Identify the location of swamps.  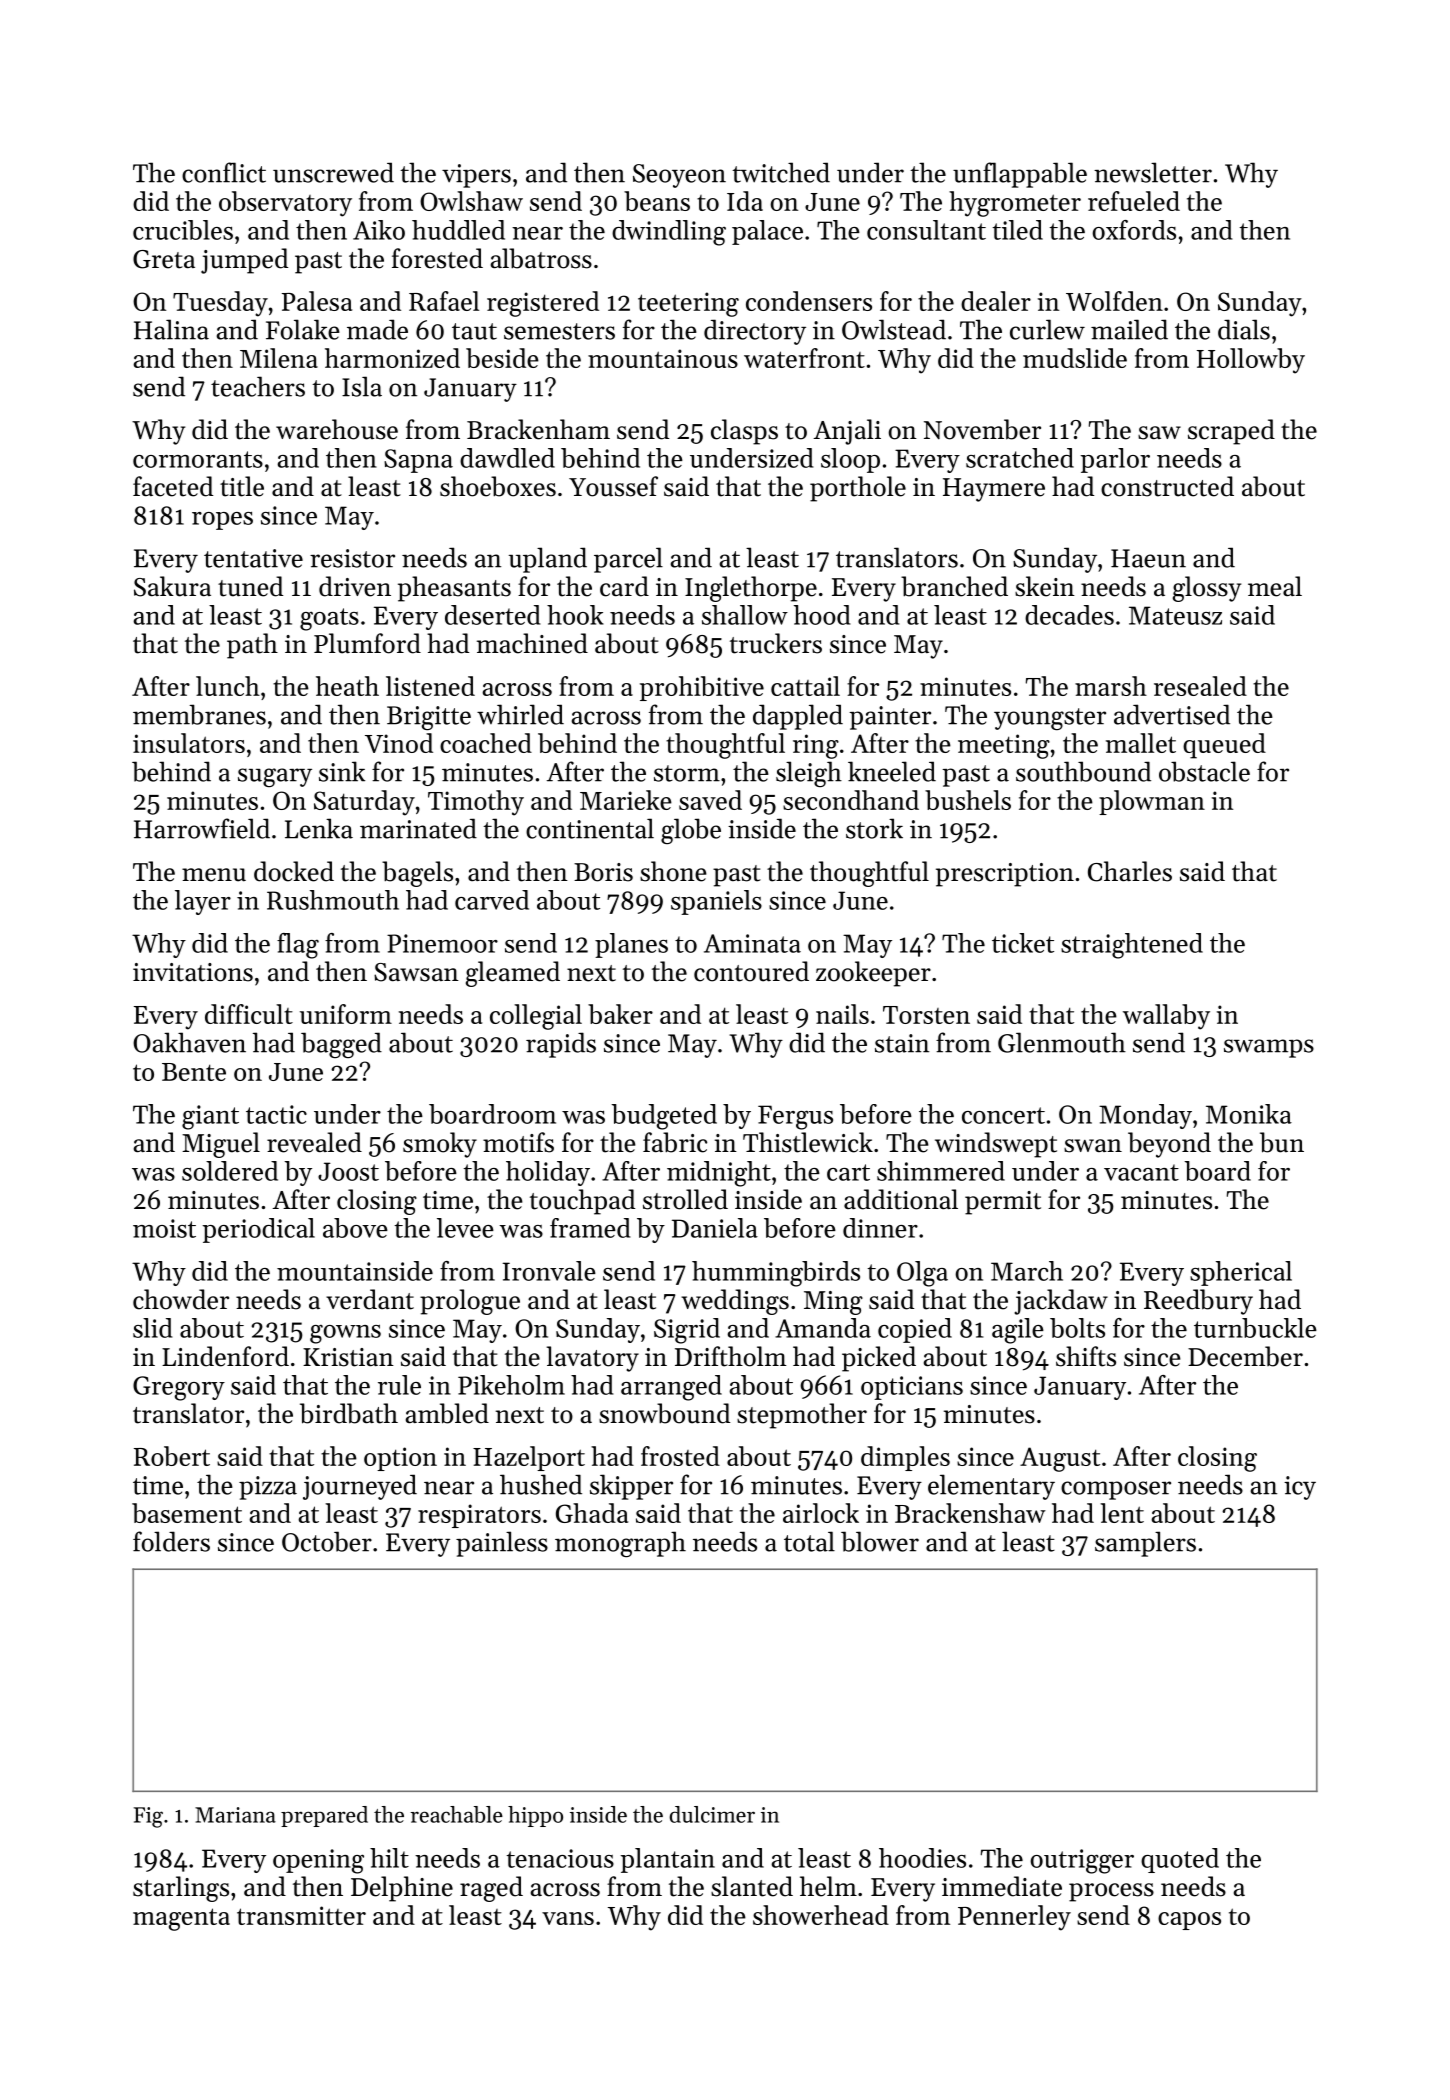
(1269, 1048).
